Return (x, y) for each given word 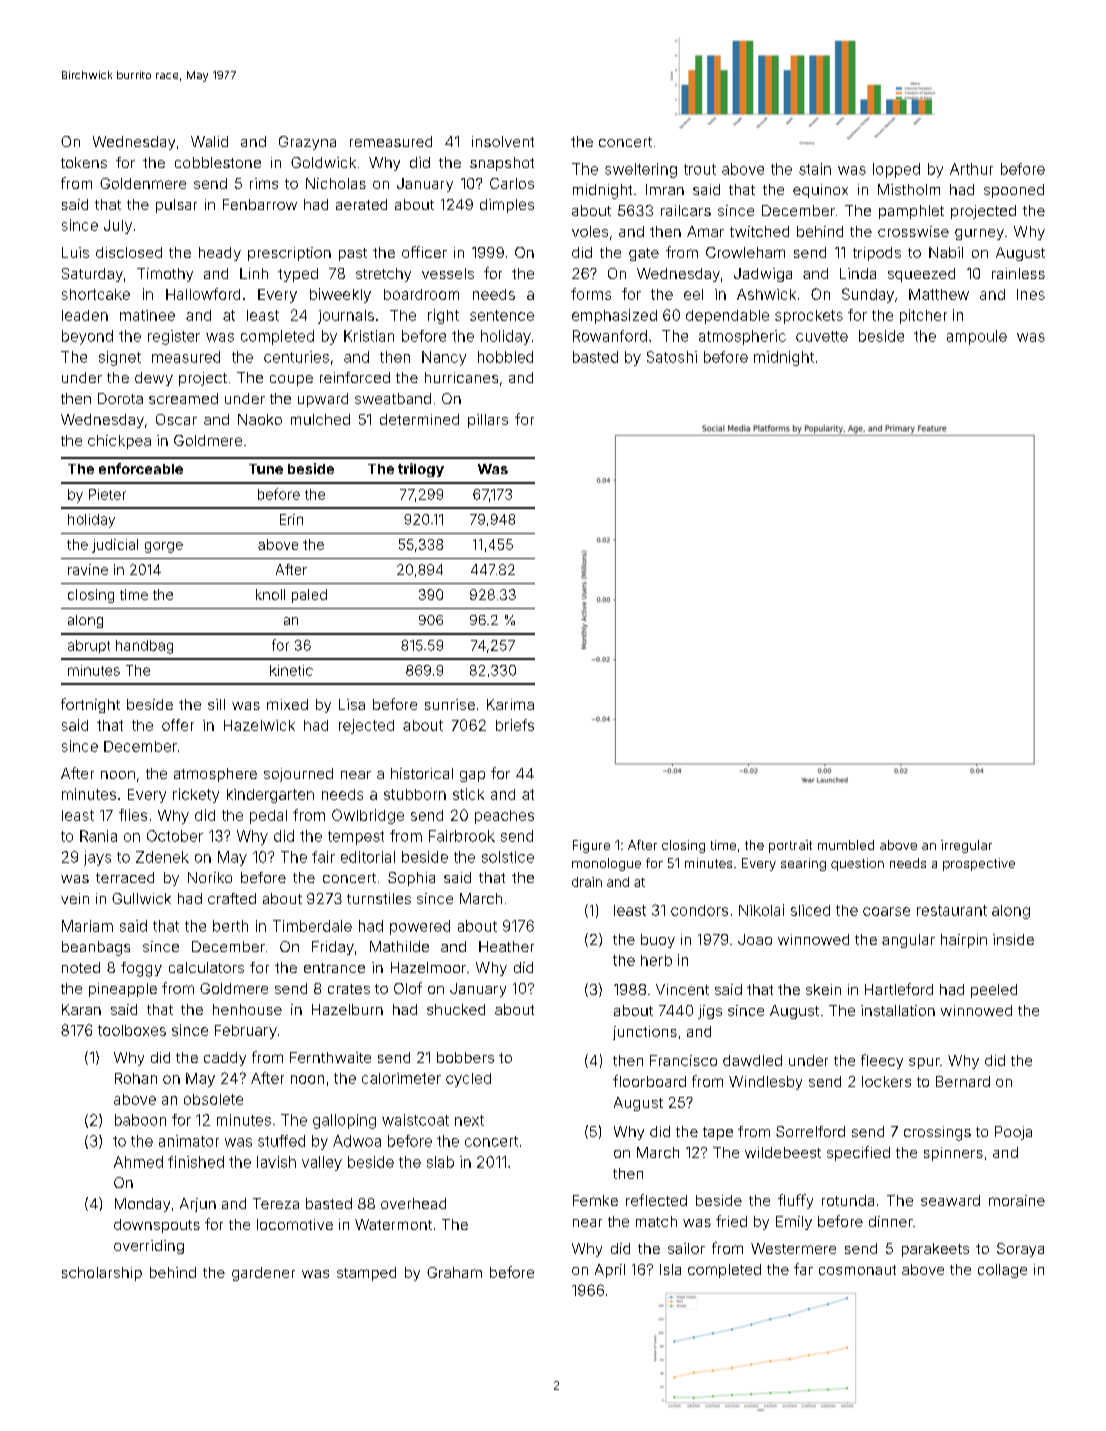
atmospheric (742, 337)
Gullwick (141, 898)
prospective (979, 864)
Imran (665, 189)
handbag (144, 647)
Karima (510, 704)
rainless (1018, 273)
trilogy (421, 470)
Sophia (411, 879)
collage (1002, 1271)
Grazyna (307, 143)
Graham (454, 1272)
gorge (164, 547)
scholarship (102, 1274)
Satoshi (672, 357)
